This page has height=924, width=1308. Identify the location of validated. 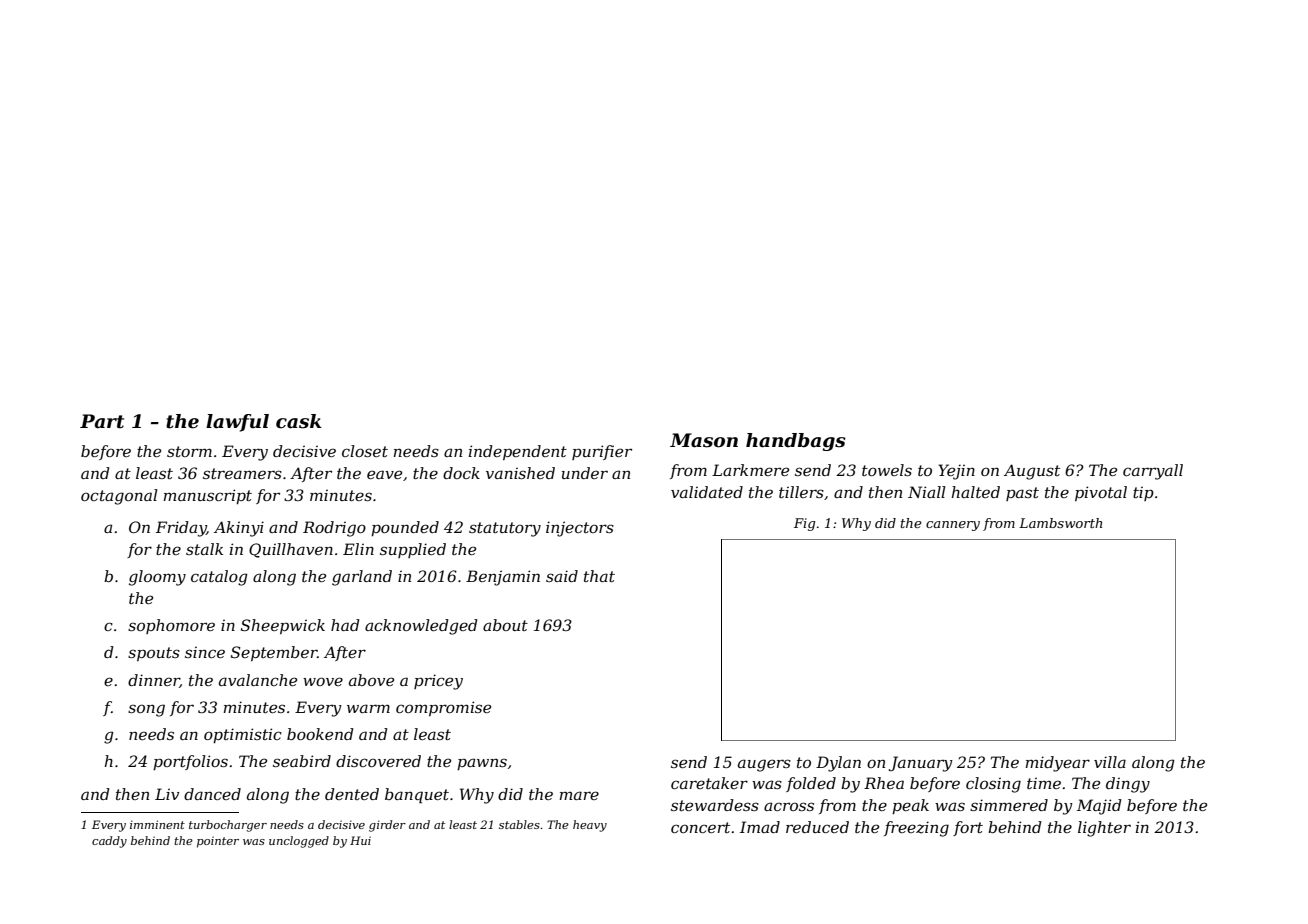
(707, 492).
